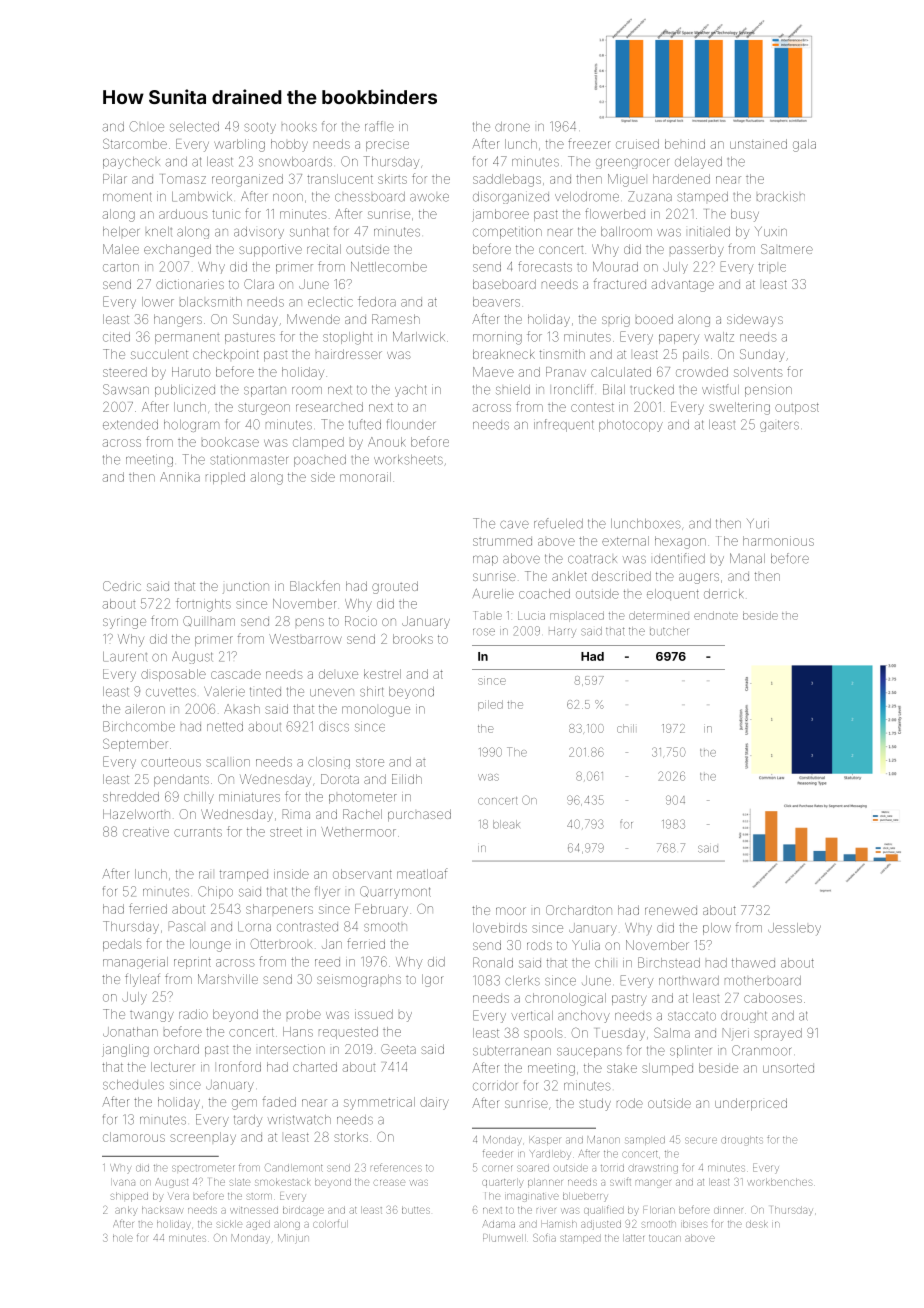 The width and height of the document is (924, 1308). What do you see at coordinates (146, 832) in the document?
I see `creative` at bounding box center [146, 832].
